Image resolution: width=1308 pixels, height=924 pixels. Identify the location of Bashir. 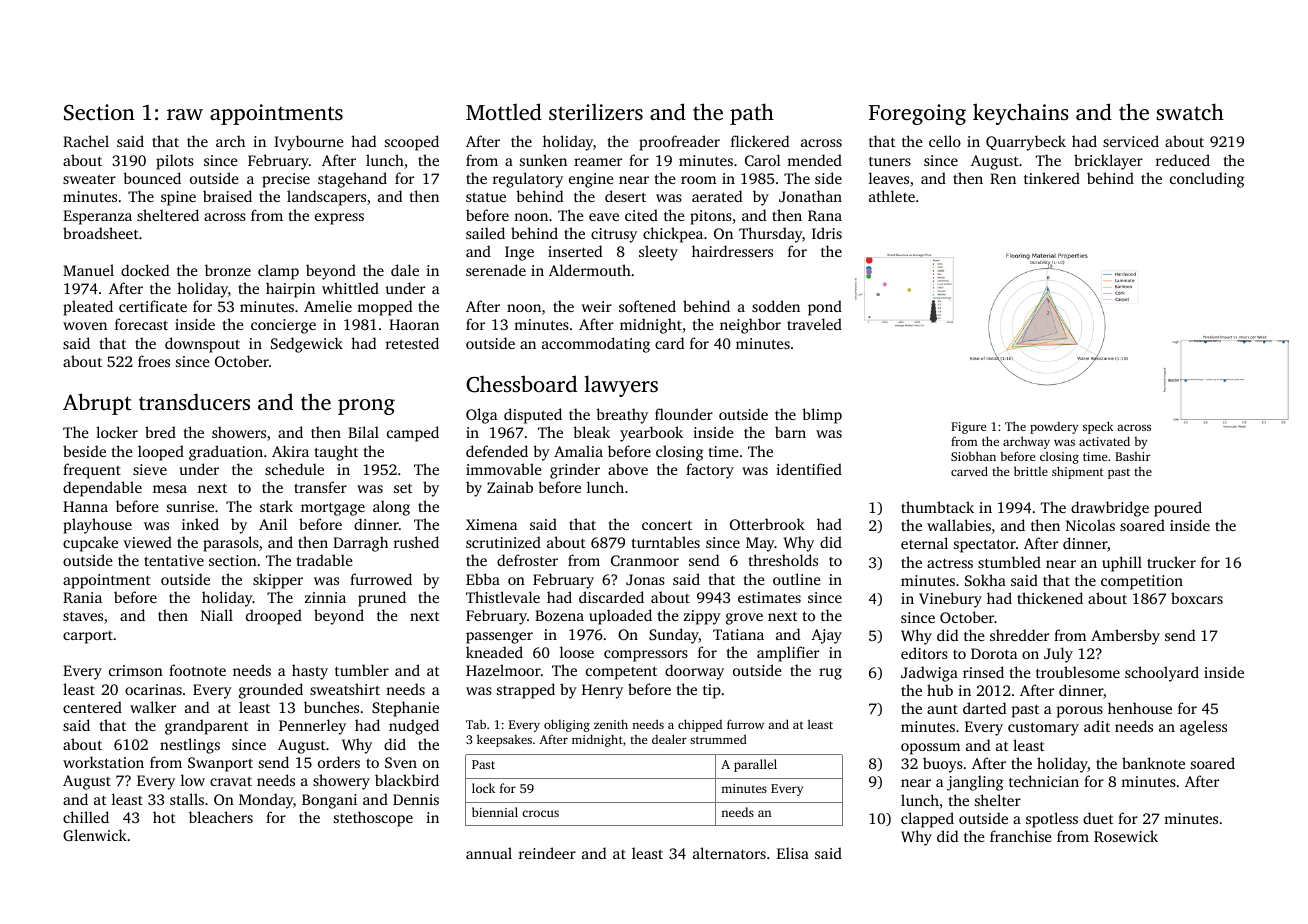
(1133, 456).
